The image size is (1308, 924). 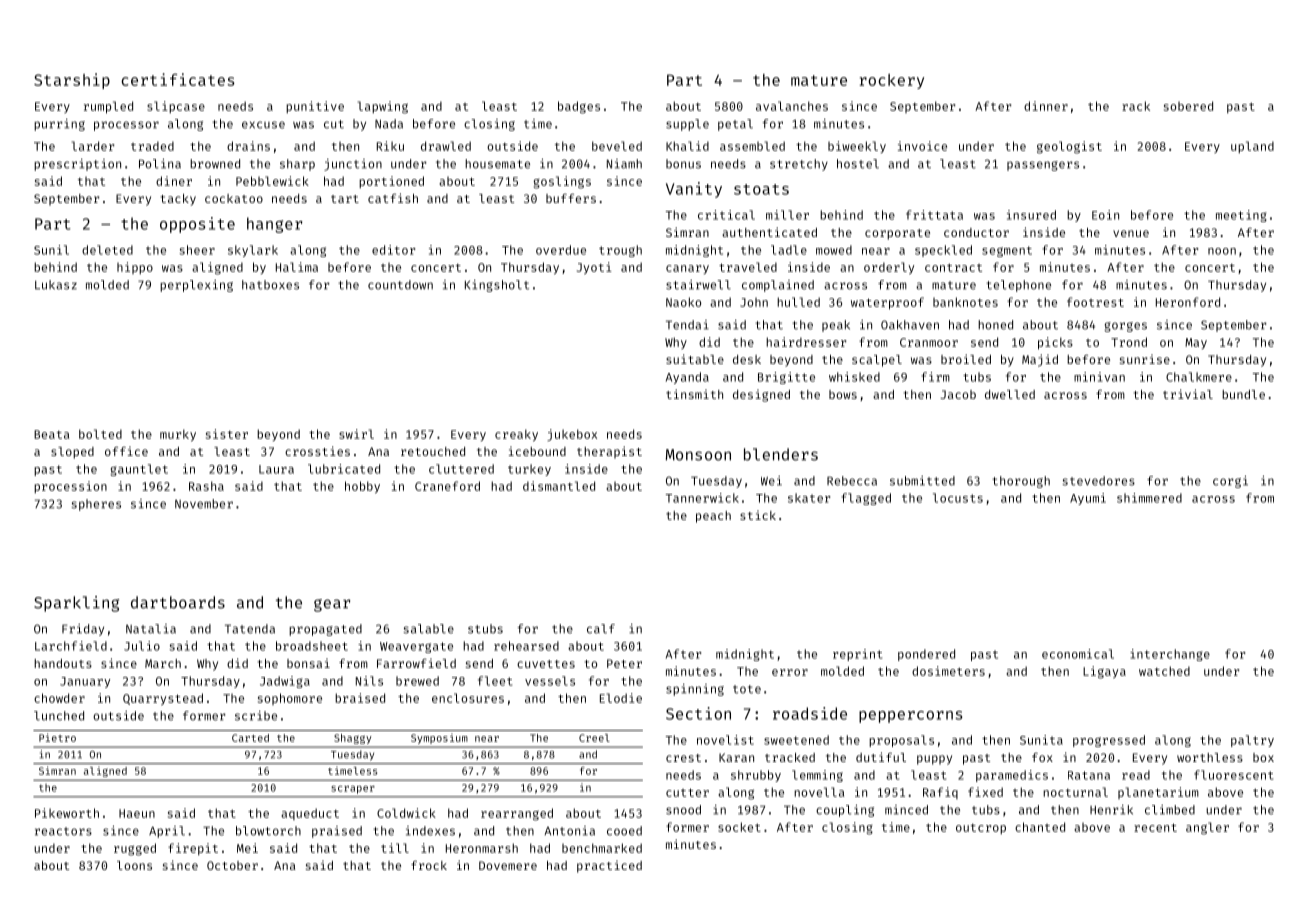 I want to click on calf, so click(x=601, y=629).
